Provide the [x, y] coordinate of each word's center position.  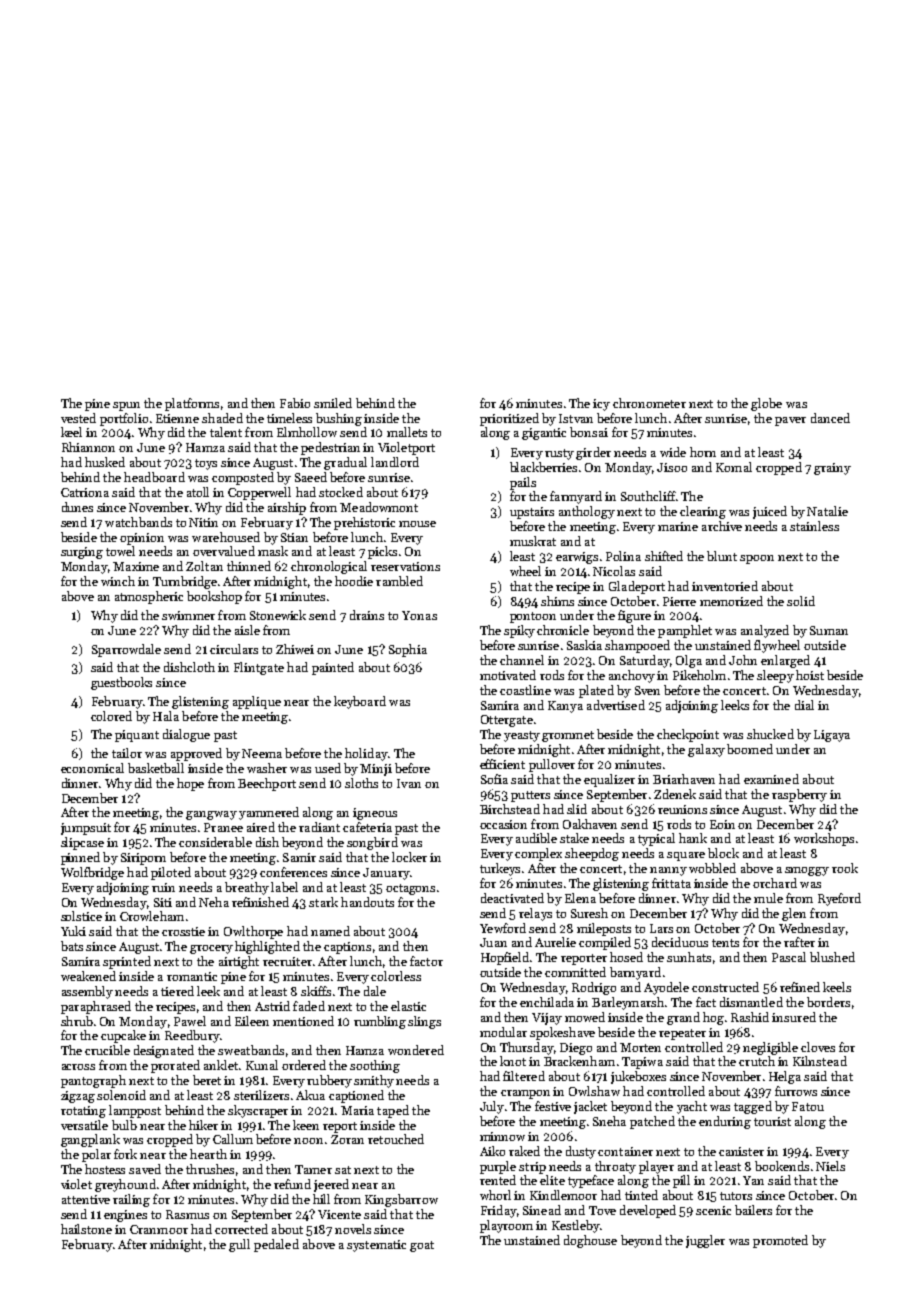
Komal [734, 467]
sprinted [127, 962]
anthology [587, 512]
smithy [374, 1081]
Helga [785, 1077]
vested [78, 418]
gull [239, 1245]
